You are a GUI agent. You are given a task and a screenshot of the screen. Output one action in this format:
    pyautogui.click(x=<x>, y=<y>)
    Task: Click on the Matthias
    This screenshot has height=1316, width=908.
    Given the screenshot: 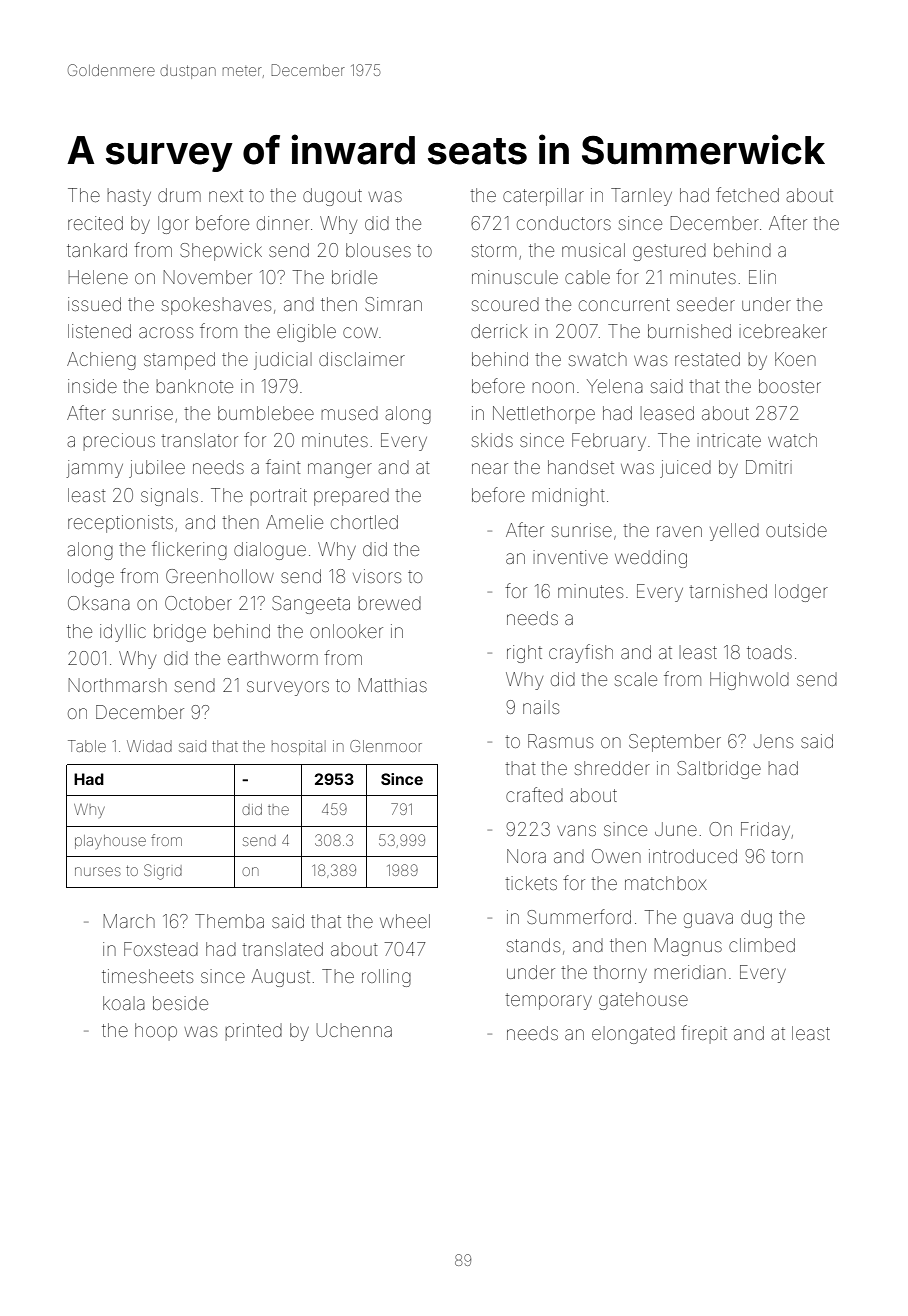 What is the action you would take?
    pyautogui.click(x=393, y=685)
